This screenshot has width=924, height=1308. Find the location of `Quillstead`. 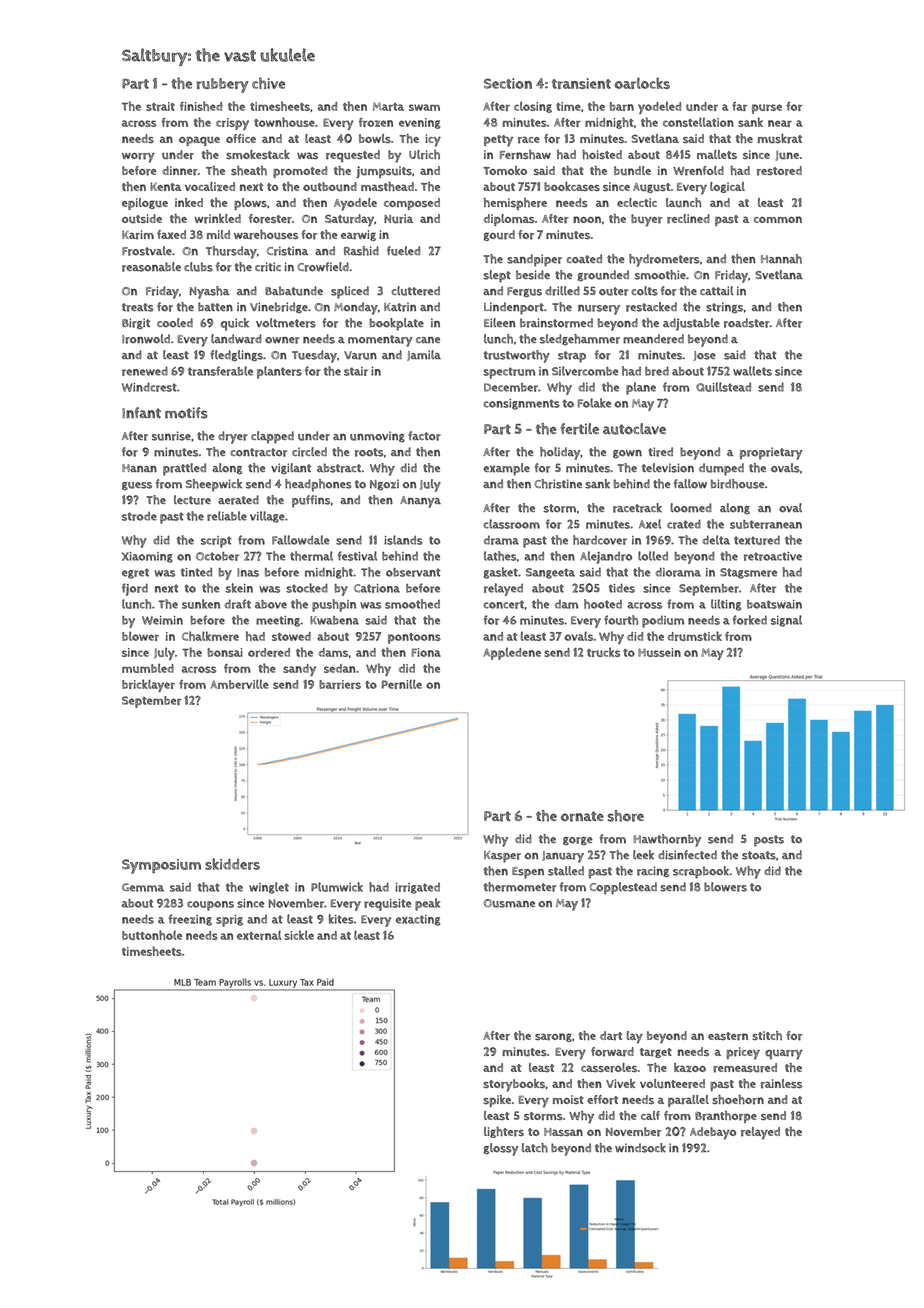

Quillstead is located at coordinates (723, 387).
